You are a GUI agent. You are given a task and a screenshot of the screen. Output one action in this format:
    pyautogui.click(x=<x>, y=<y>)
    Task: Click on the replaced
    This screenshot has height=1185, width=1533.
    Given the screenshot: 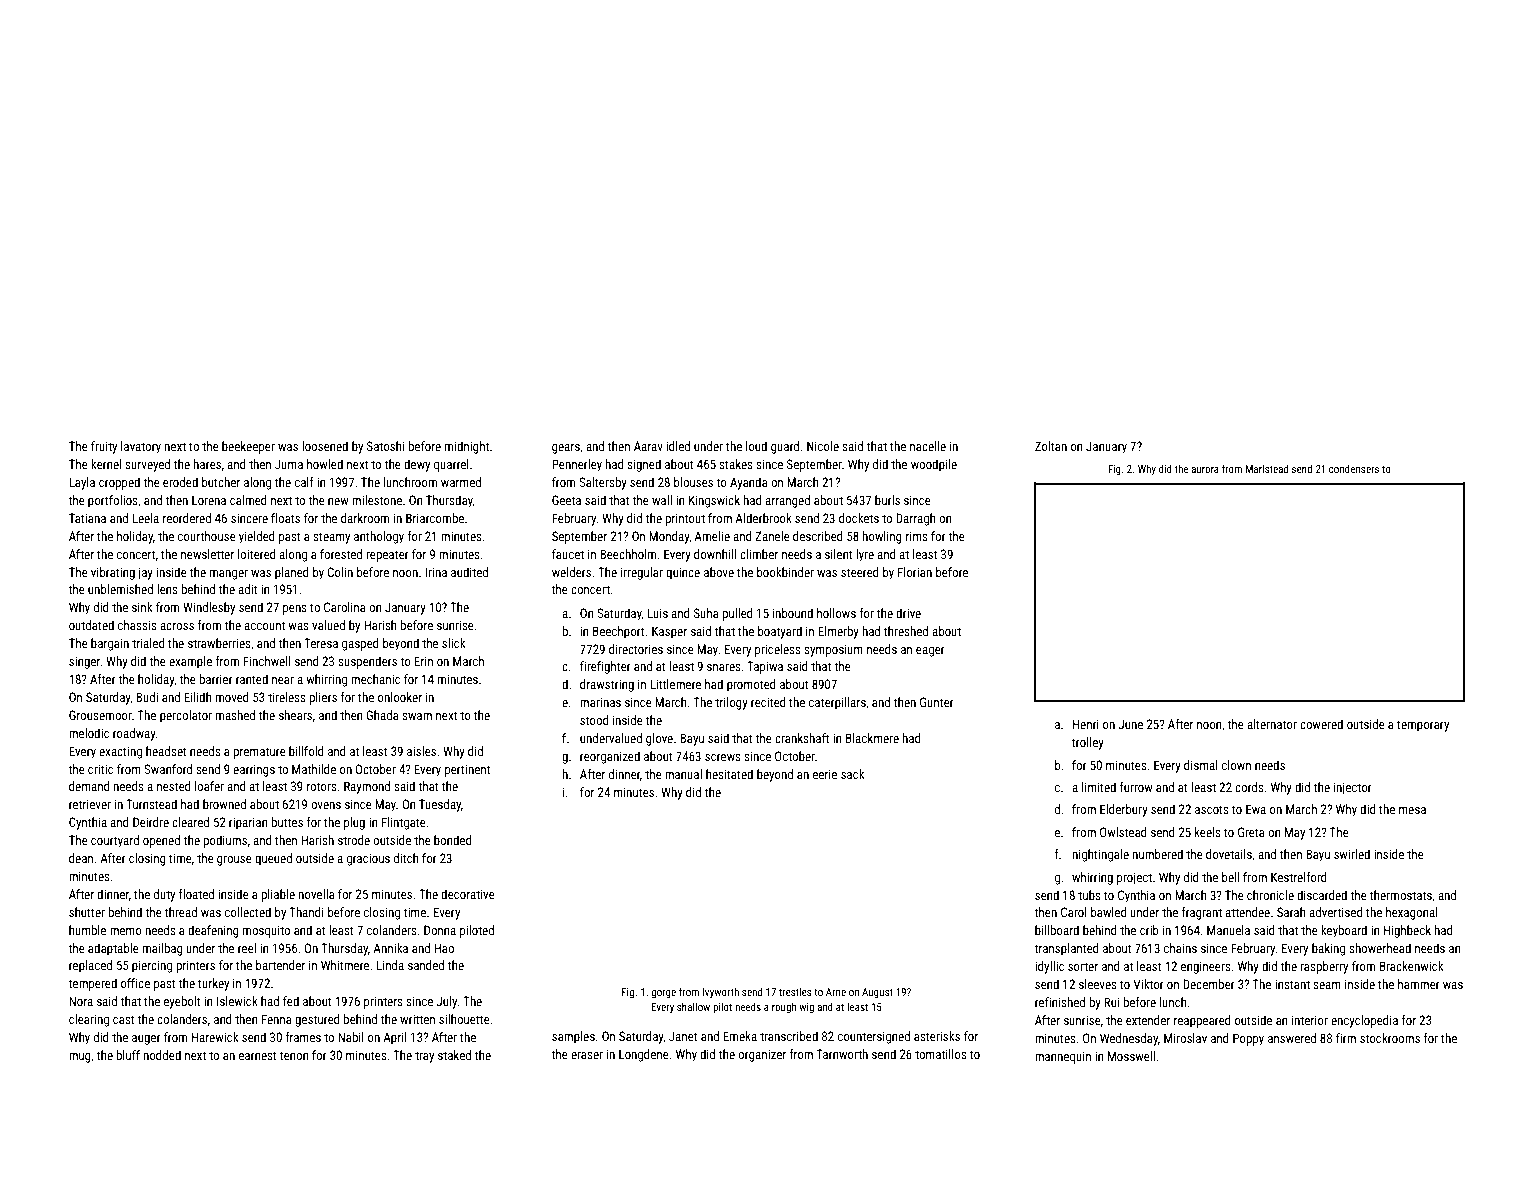 What is the action you would take?
    pyautogui.click(x=90, y=966)
